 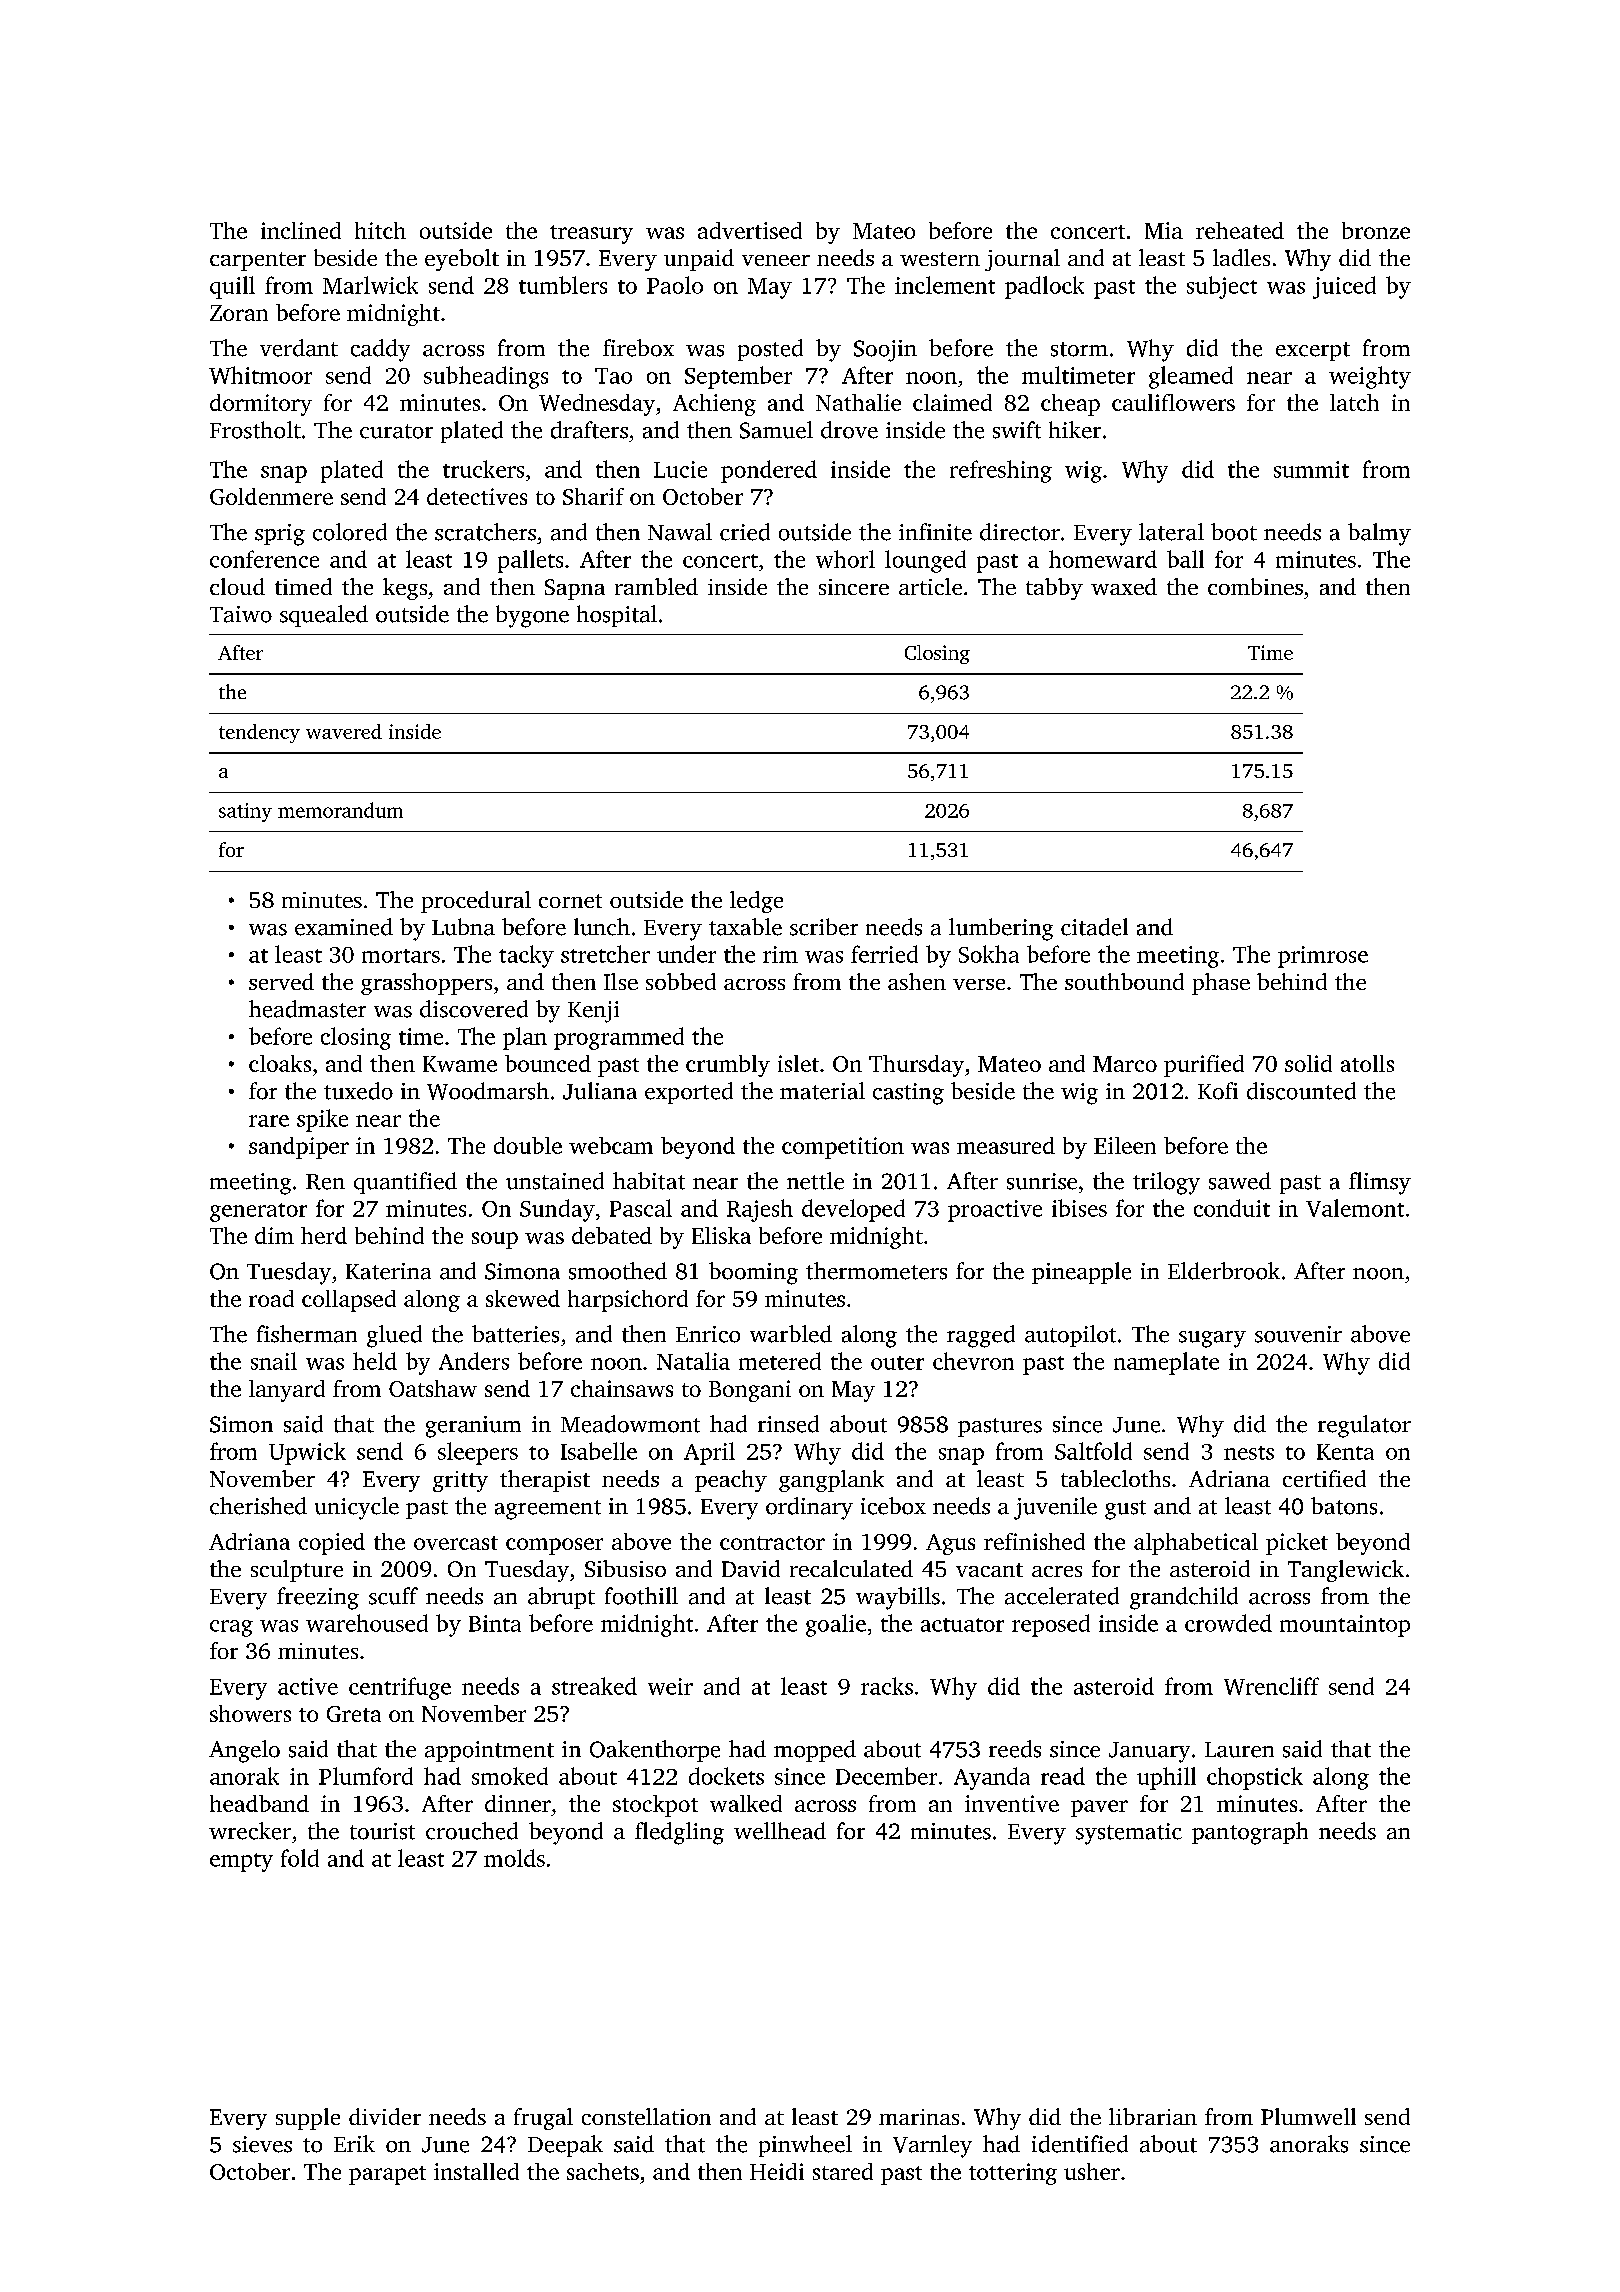 I want to click on sachets, so click(x=603, y=2171).
